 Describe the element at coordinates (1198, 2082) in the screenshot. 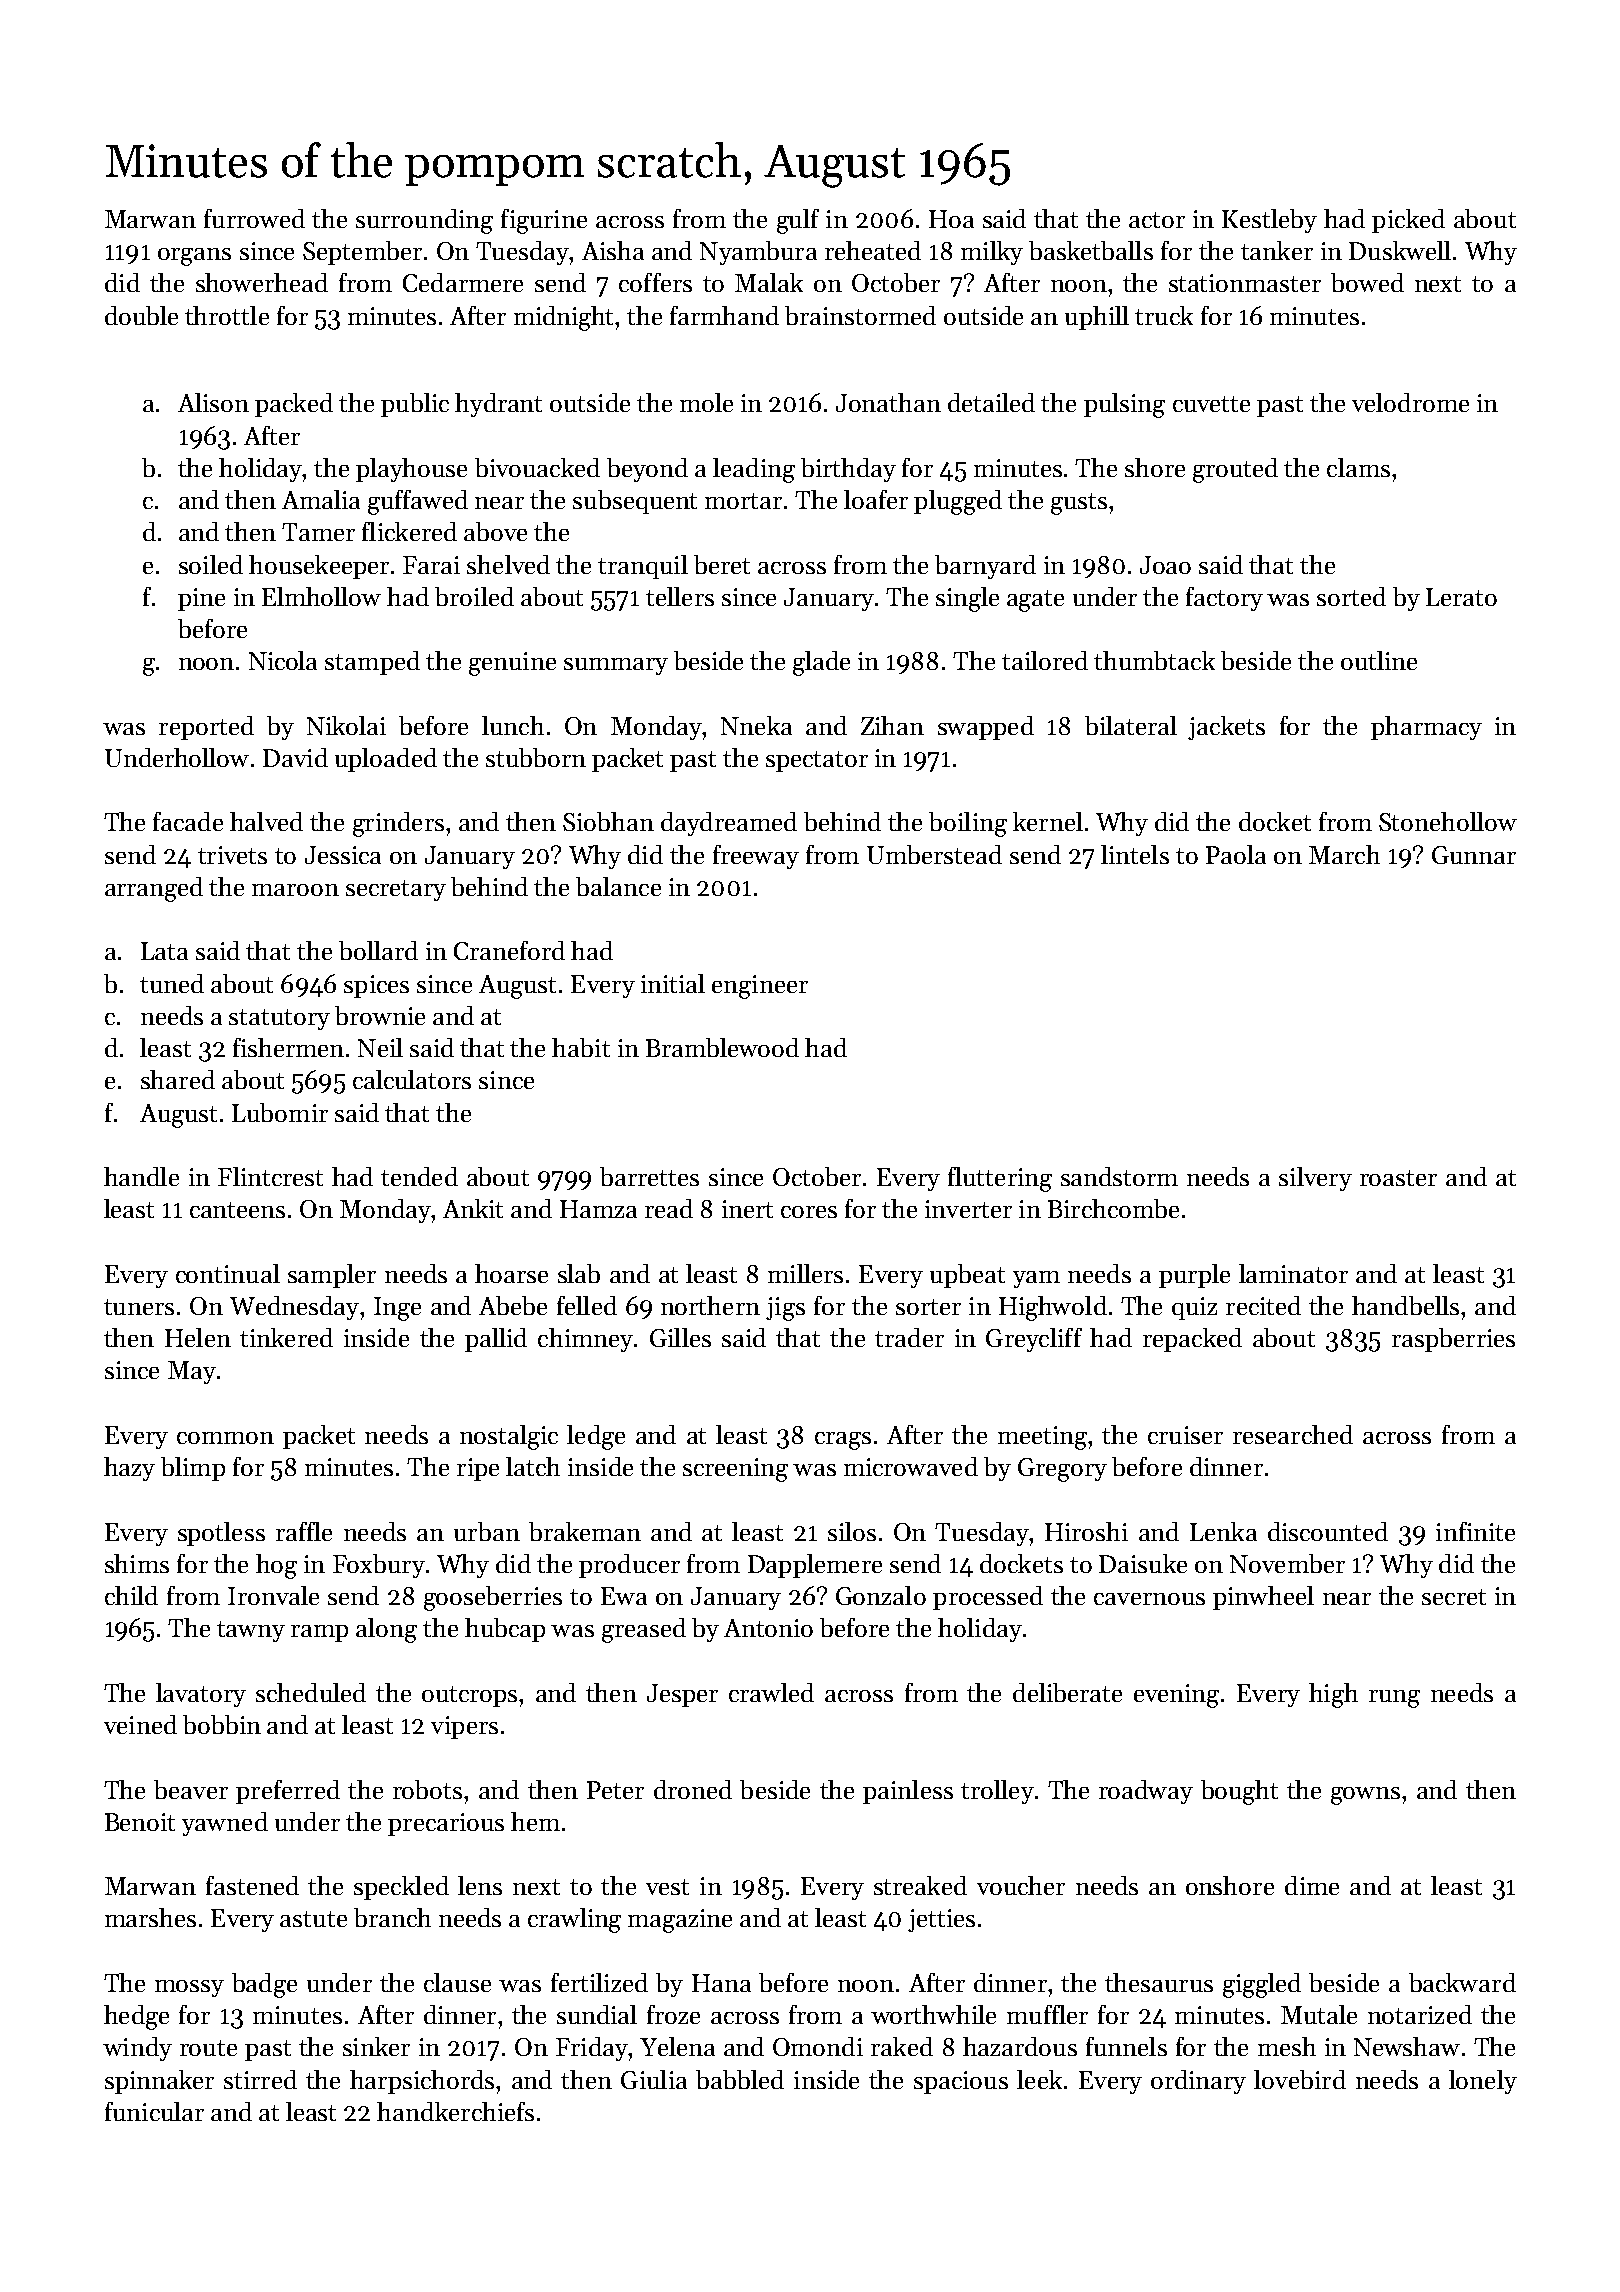

I see `ordinary` at that location.
